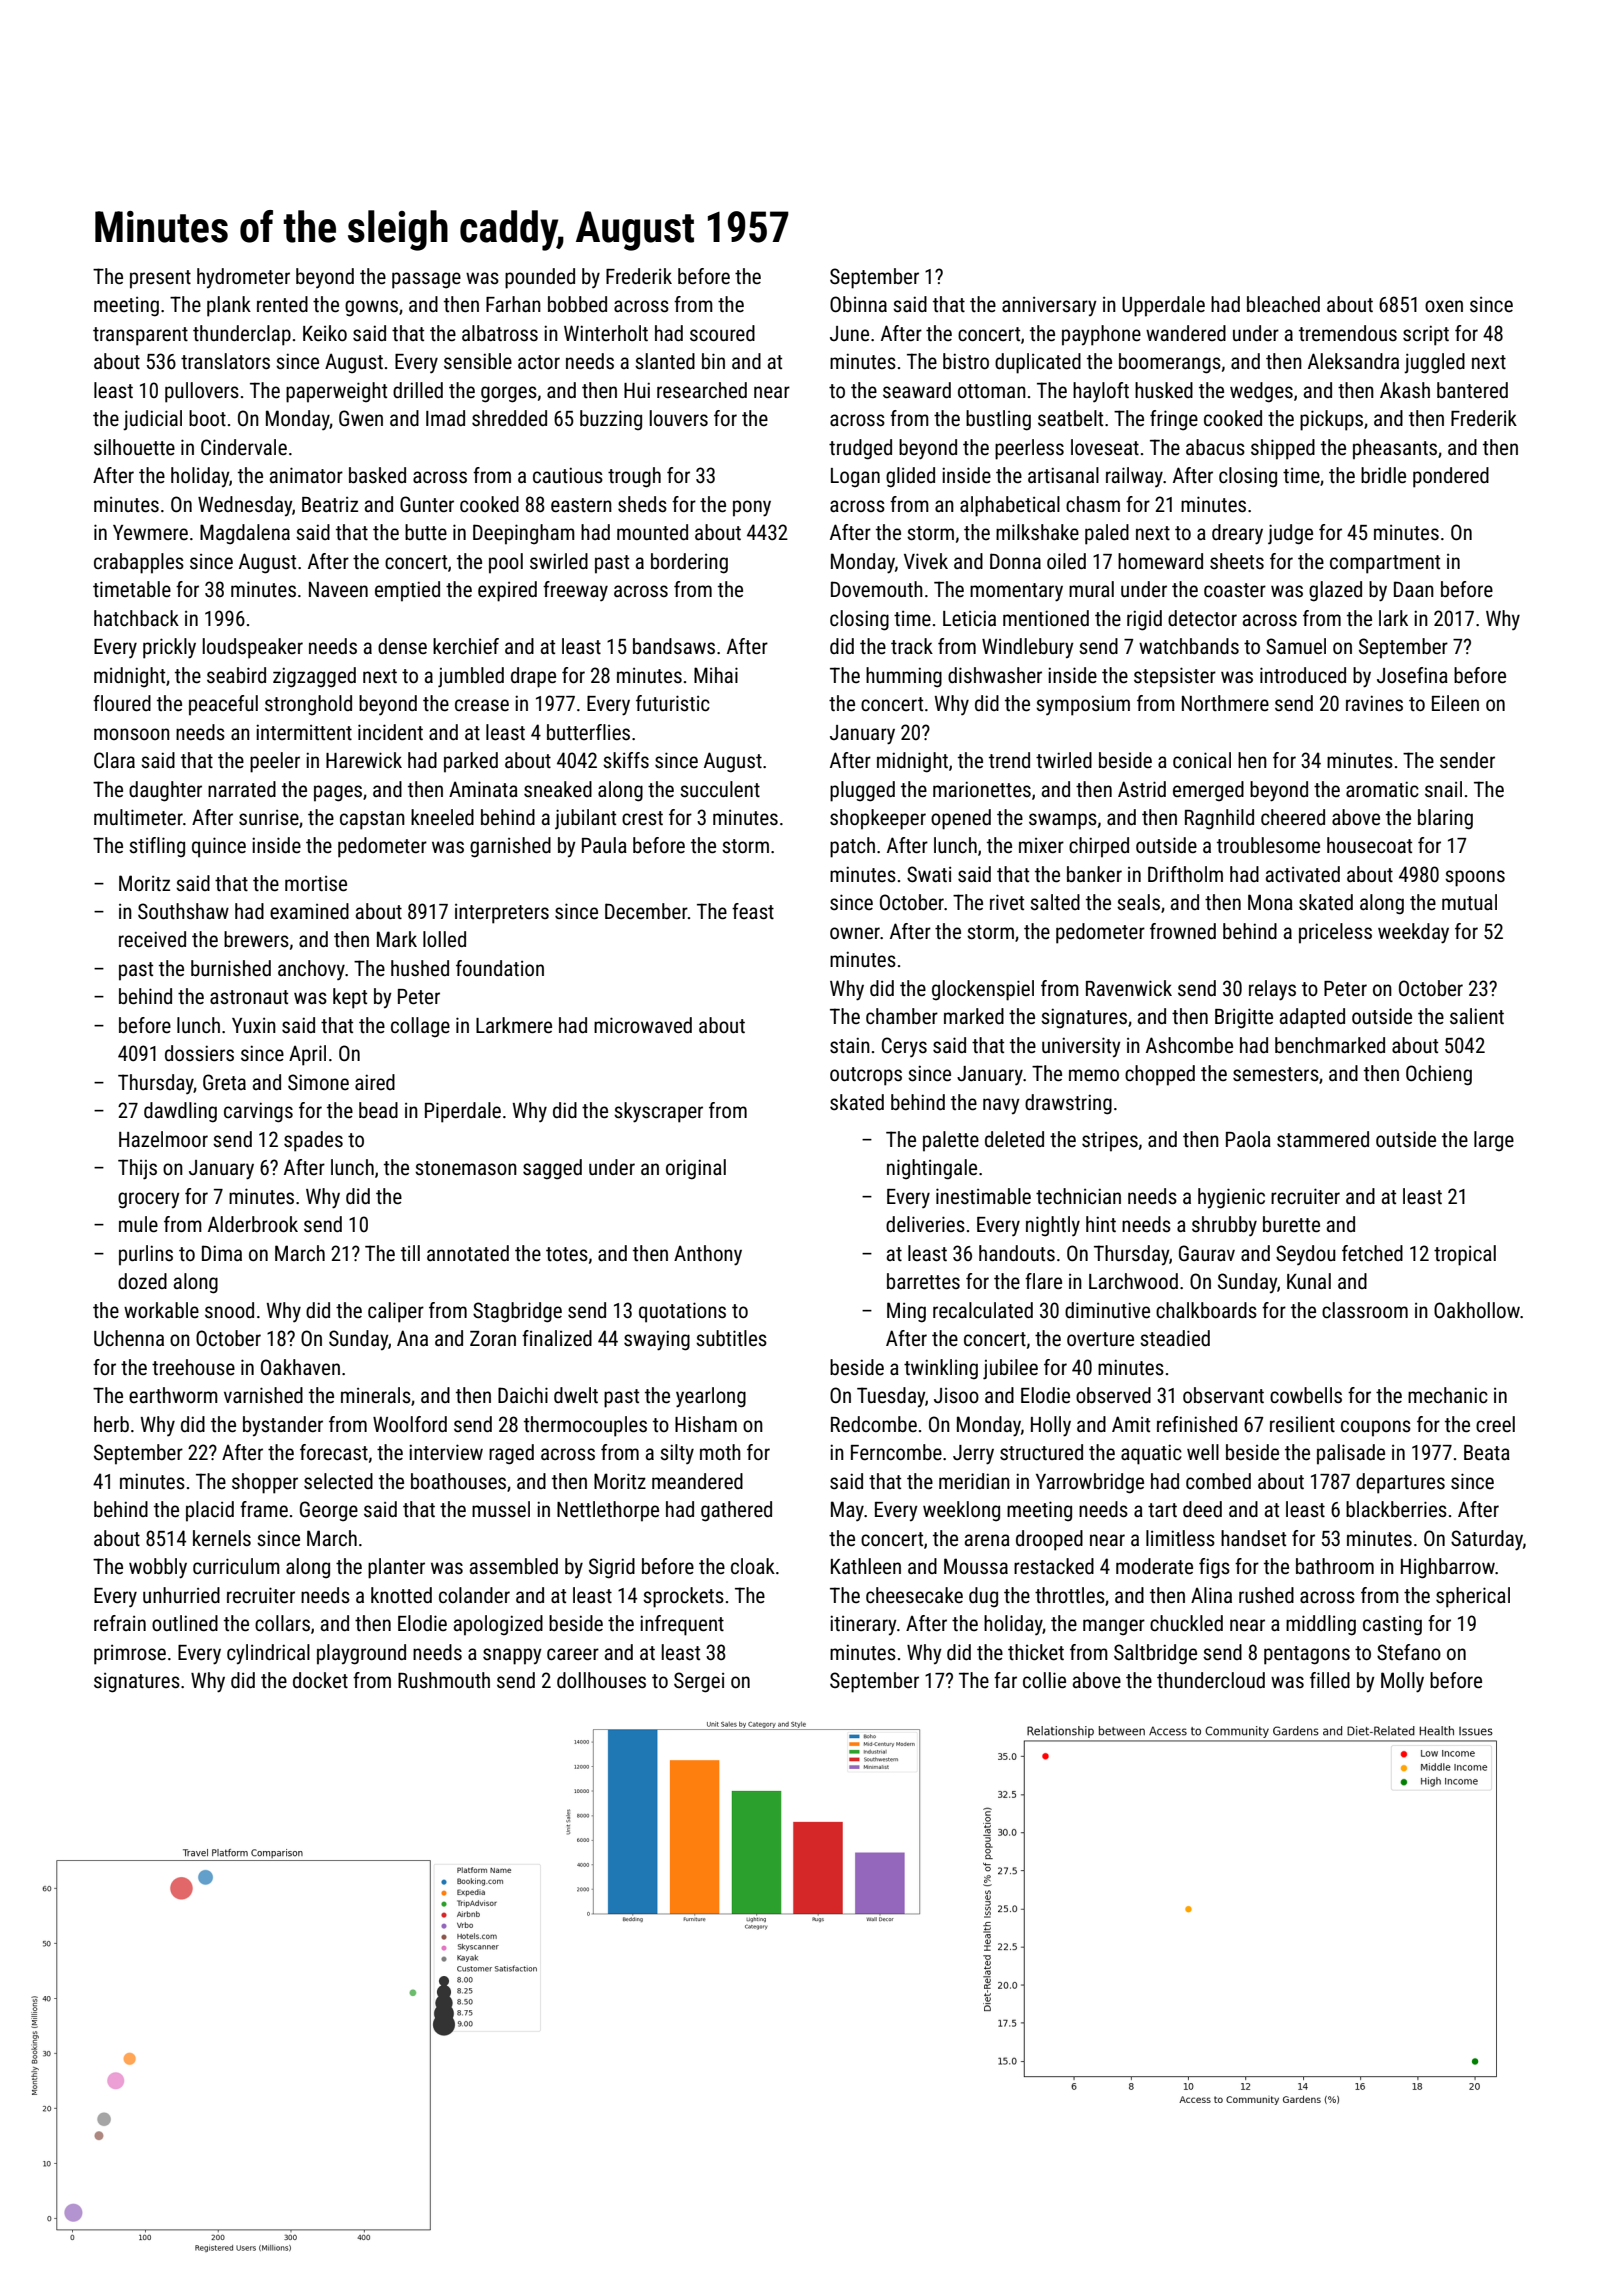 Image resolution: width=1620 pixels, height=2292 pixels. What do you see at coordinates (951, 1141) in the image?
I see `palette` at bounding box center [951, 1141].
